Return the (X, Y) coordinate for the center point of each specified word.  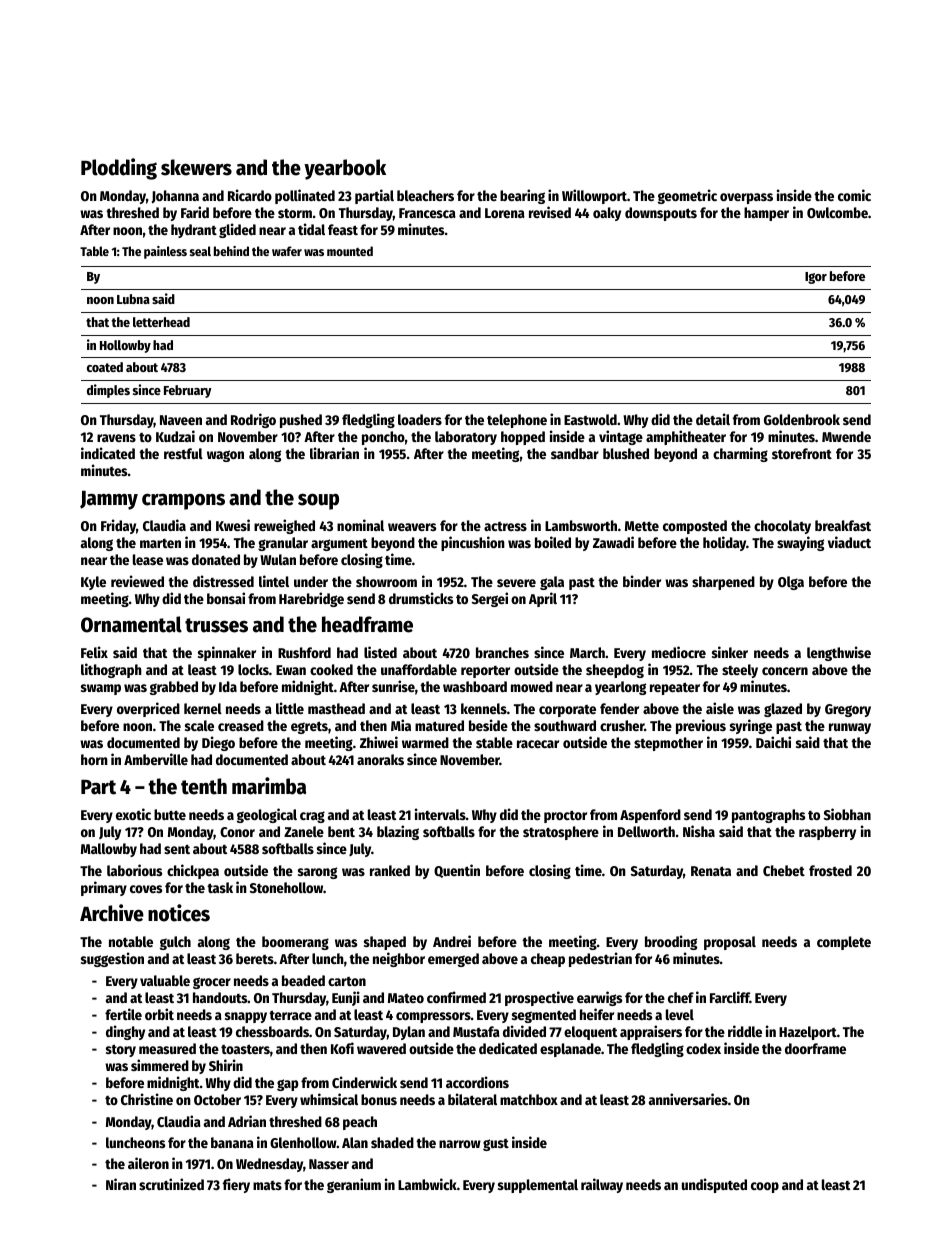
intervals (440, 814)
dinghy (125, 1032)
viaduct (849, 542)
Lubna (133, 299)
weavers (412, 527)
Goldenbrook (802, 419)
